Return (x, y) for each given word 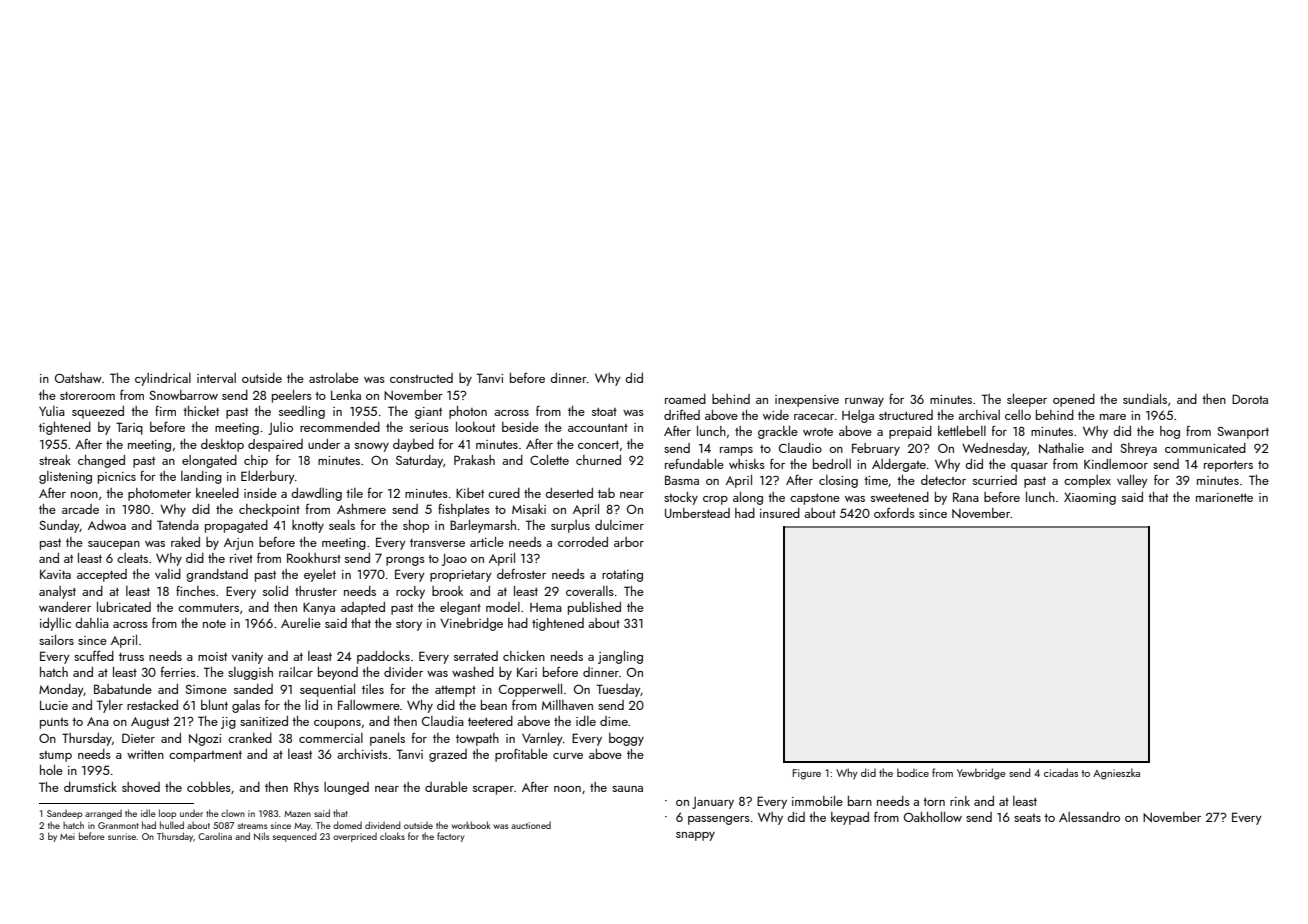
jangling (620, 657)
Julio (280, 428)
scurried (995, 480)
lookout (475, 427)
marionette (1224, 497)
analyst (57, 592)
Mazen (297, 814)
